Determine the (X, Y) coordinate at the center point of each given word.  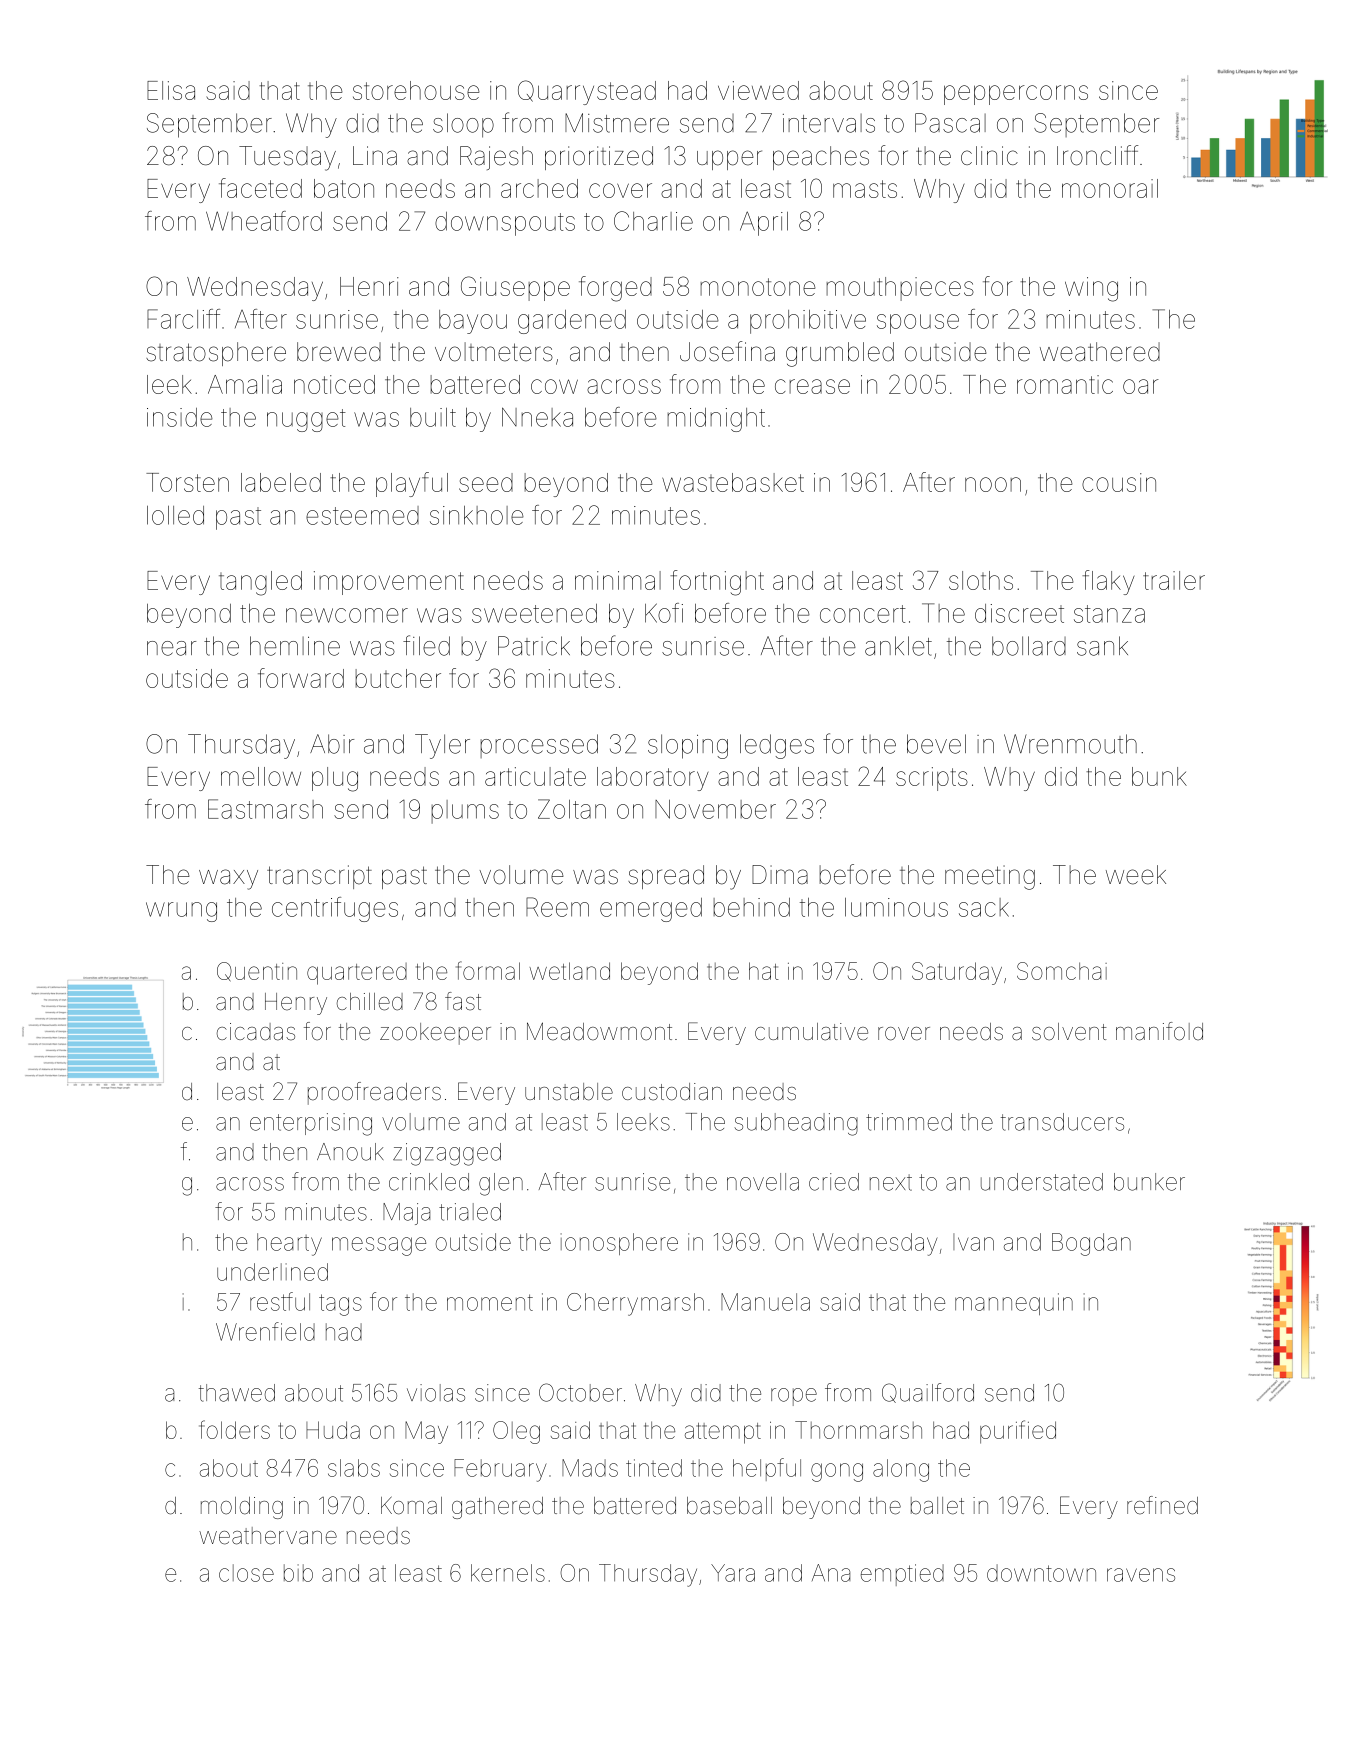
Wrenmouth (1070, 744)
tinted (654, 1468)
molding (242, 1508)
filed (426, 645)
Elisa (171, 90)
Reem (557, 907)
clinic (989, 155)
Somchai (1062, 971)
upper (729, 160)
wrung (181, 912)
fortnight (717, 583)
